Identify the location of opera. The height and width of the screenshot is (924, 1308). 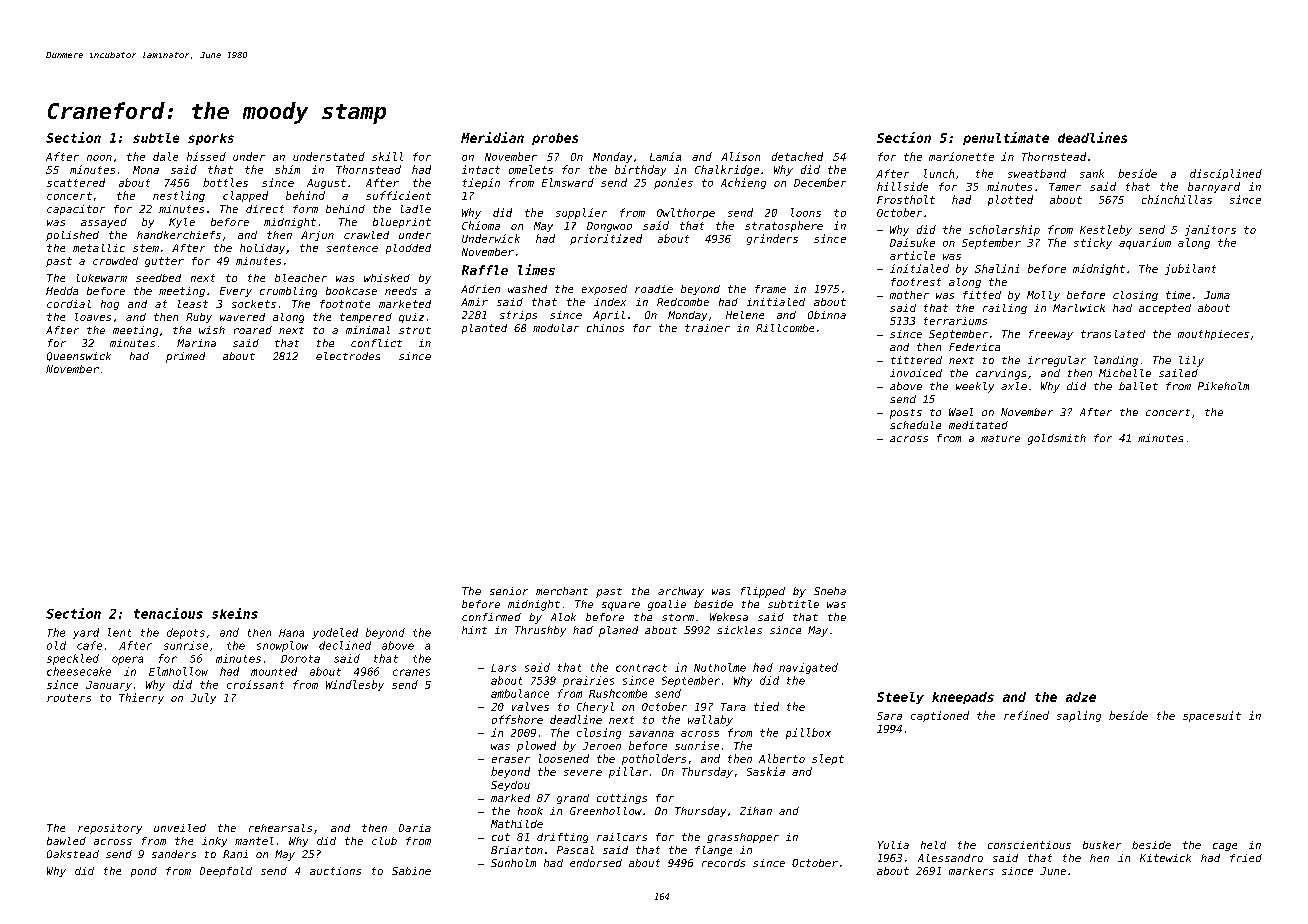
(127, 660).
